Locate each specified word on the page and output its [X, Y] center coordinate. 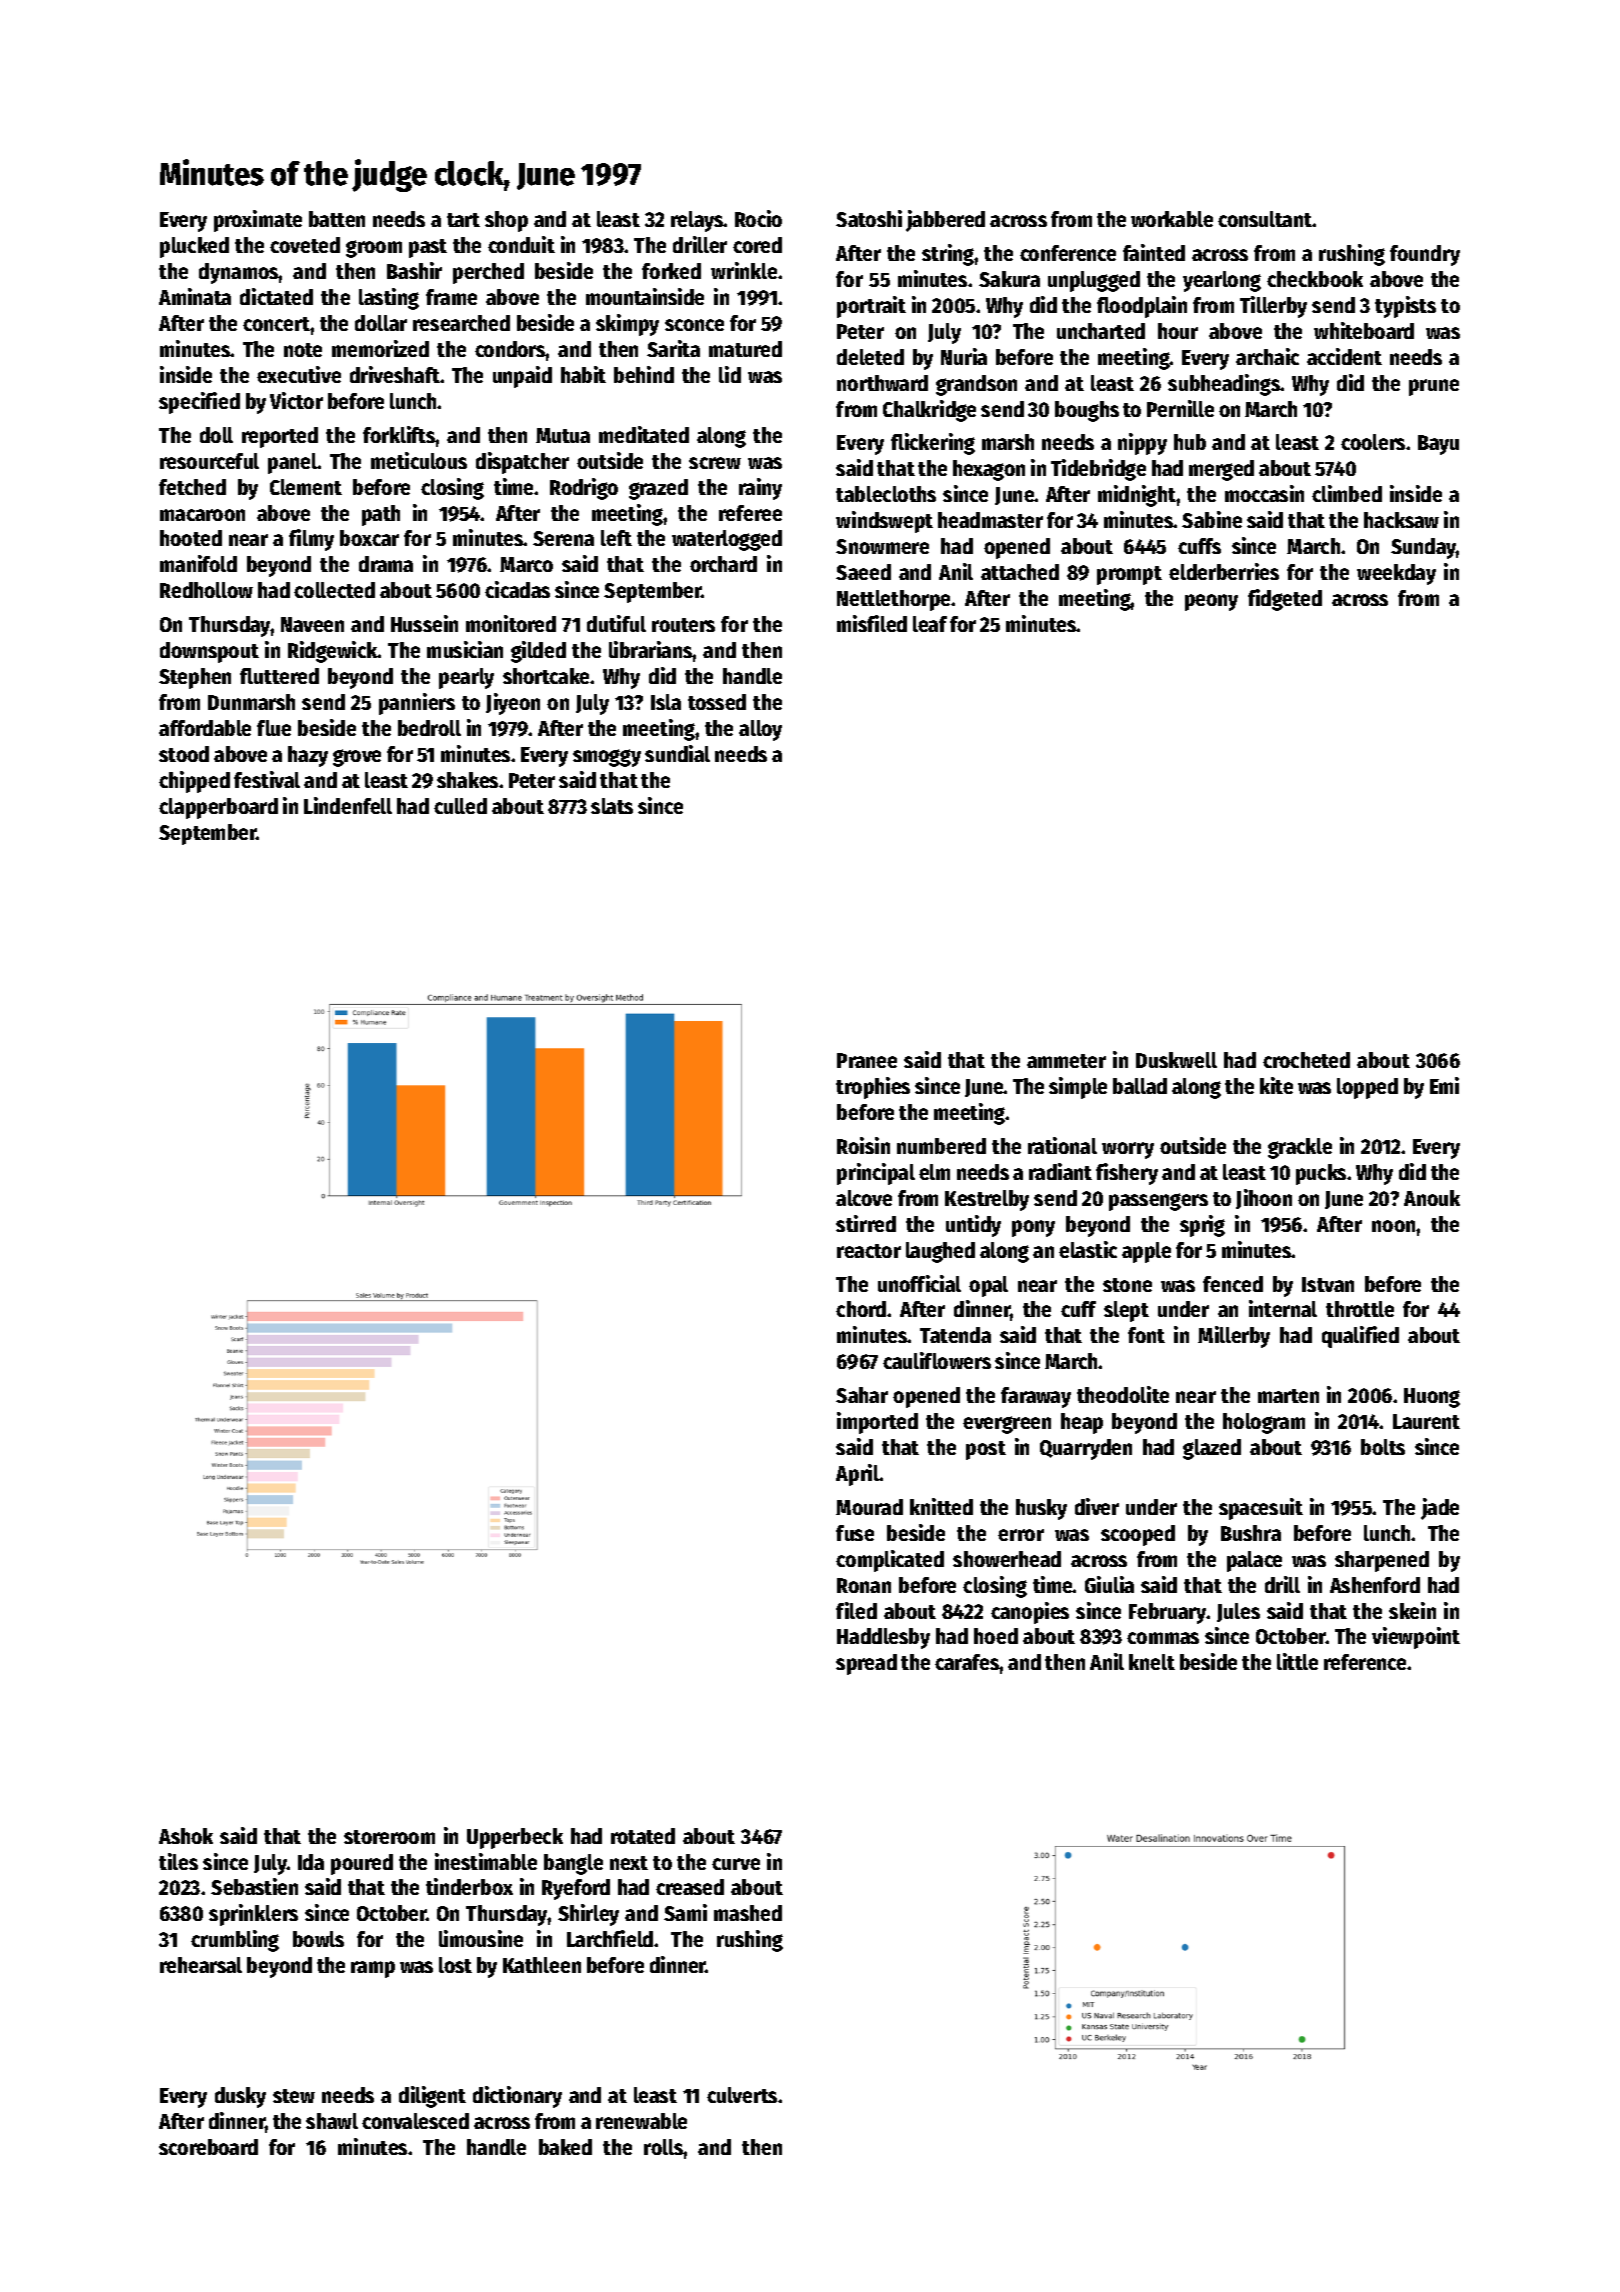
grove [357, 758]
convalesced [415, 2121]
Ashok [186, 1836]
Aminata [195, 296]
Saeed [863, 572]
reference [1365, 1662]
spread [866, 1664]
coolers [1373, 442]
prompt [1129, 575]
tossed [717, 702]
